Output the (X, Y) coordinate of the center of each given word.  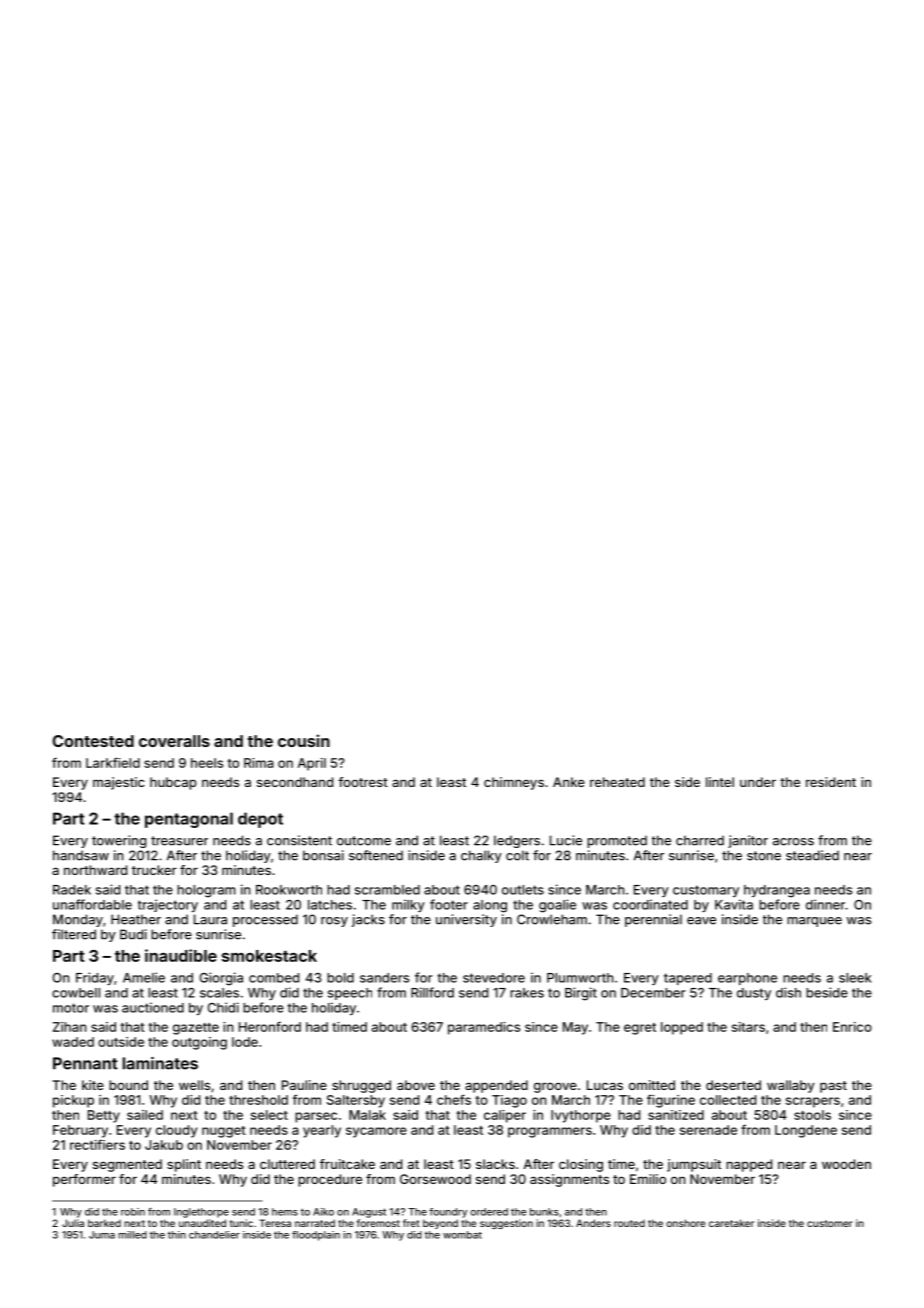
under (758, 782)
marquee (814, 922)
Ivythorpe (581, 1116)
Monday (78, 920)
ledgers (517, 841)
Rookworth (289, 890)
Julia (73, 1223)
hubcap (173, 783)
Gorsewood (435, 1179)
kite (93, 1085)
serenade (708, 1130)
